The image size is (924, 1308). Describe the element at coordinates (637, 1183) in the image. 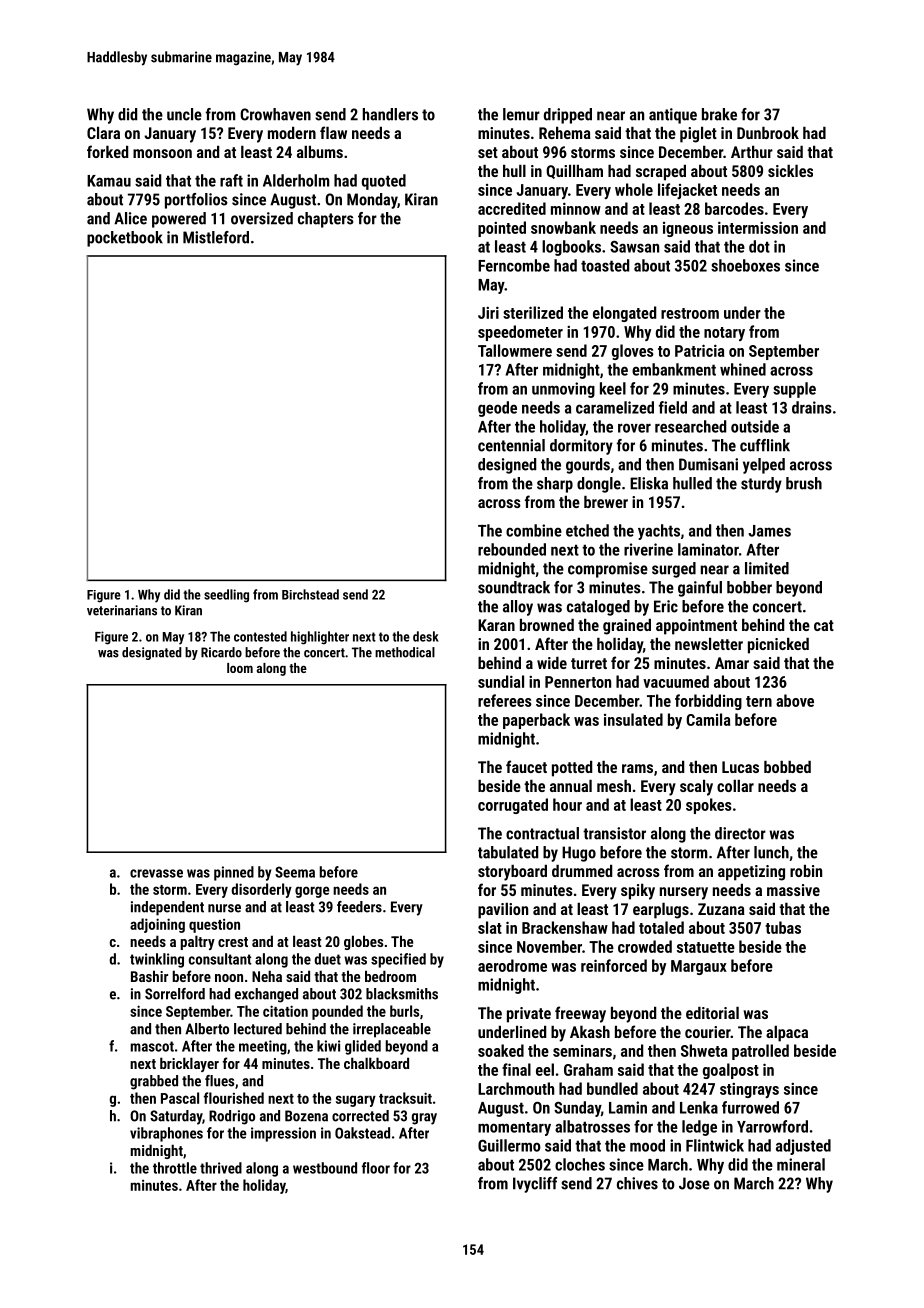

I see `chives` at that location.
